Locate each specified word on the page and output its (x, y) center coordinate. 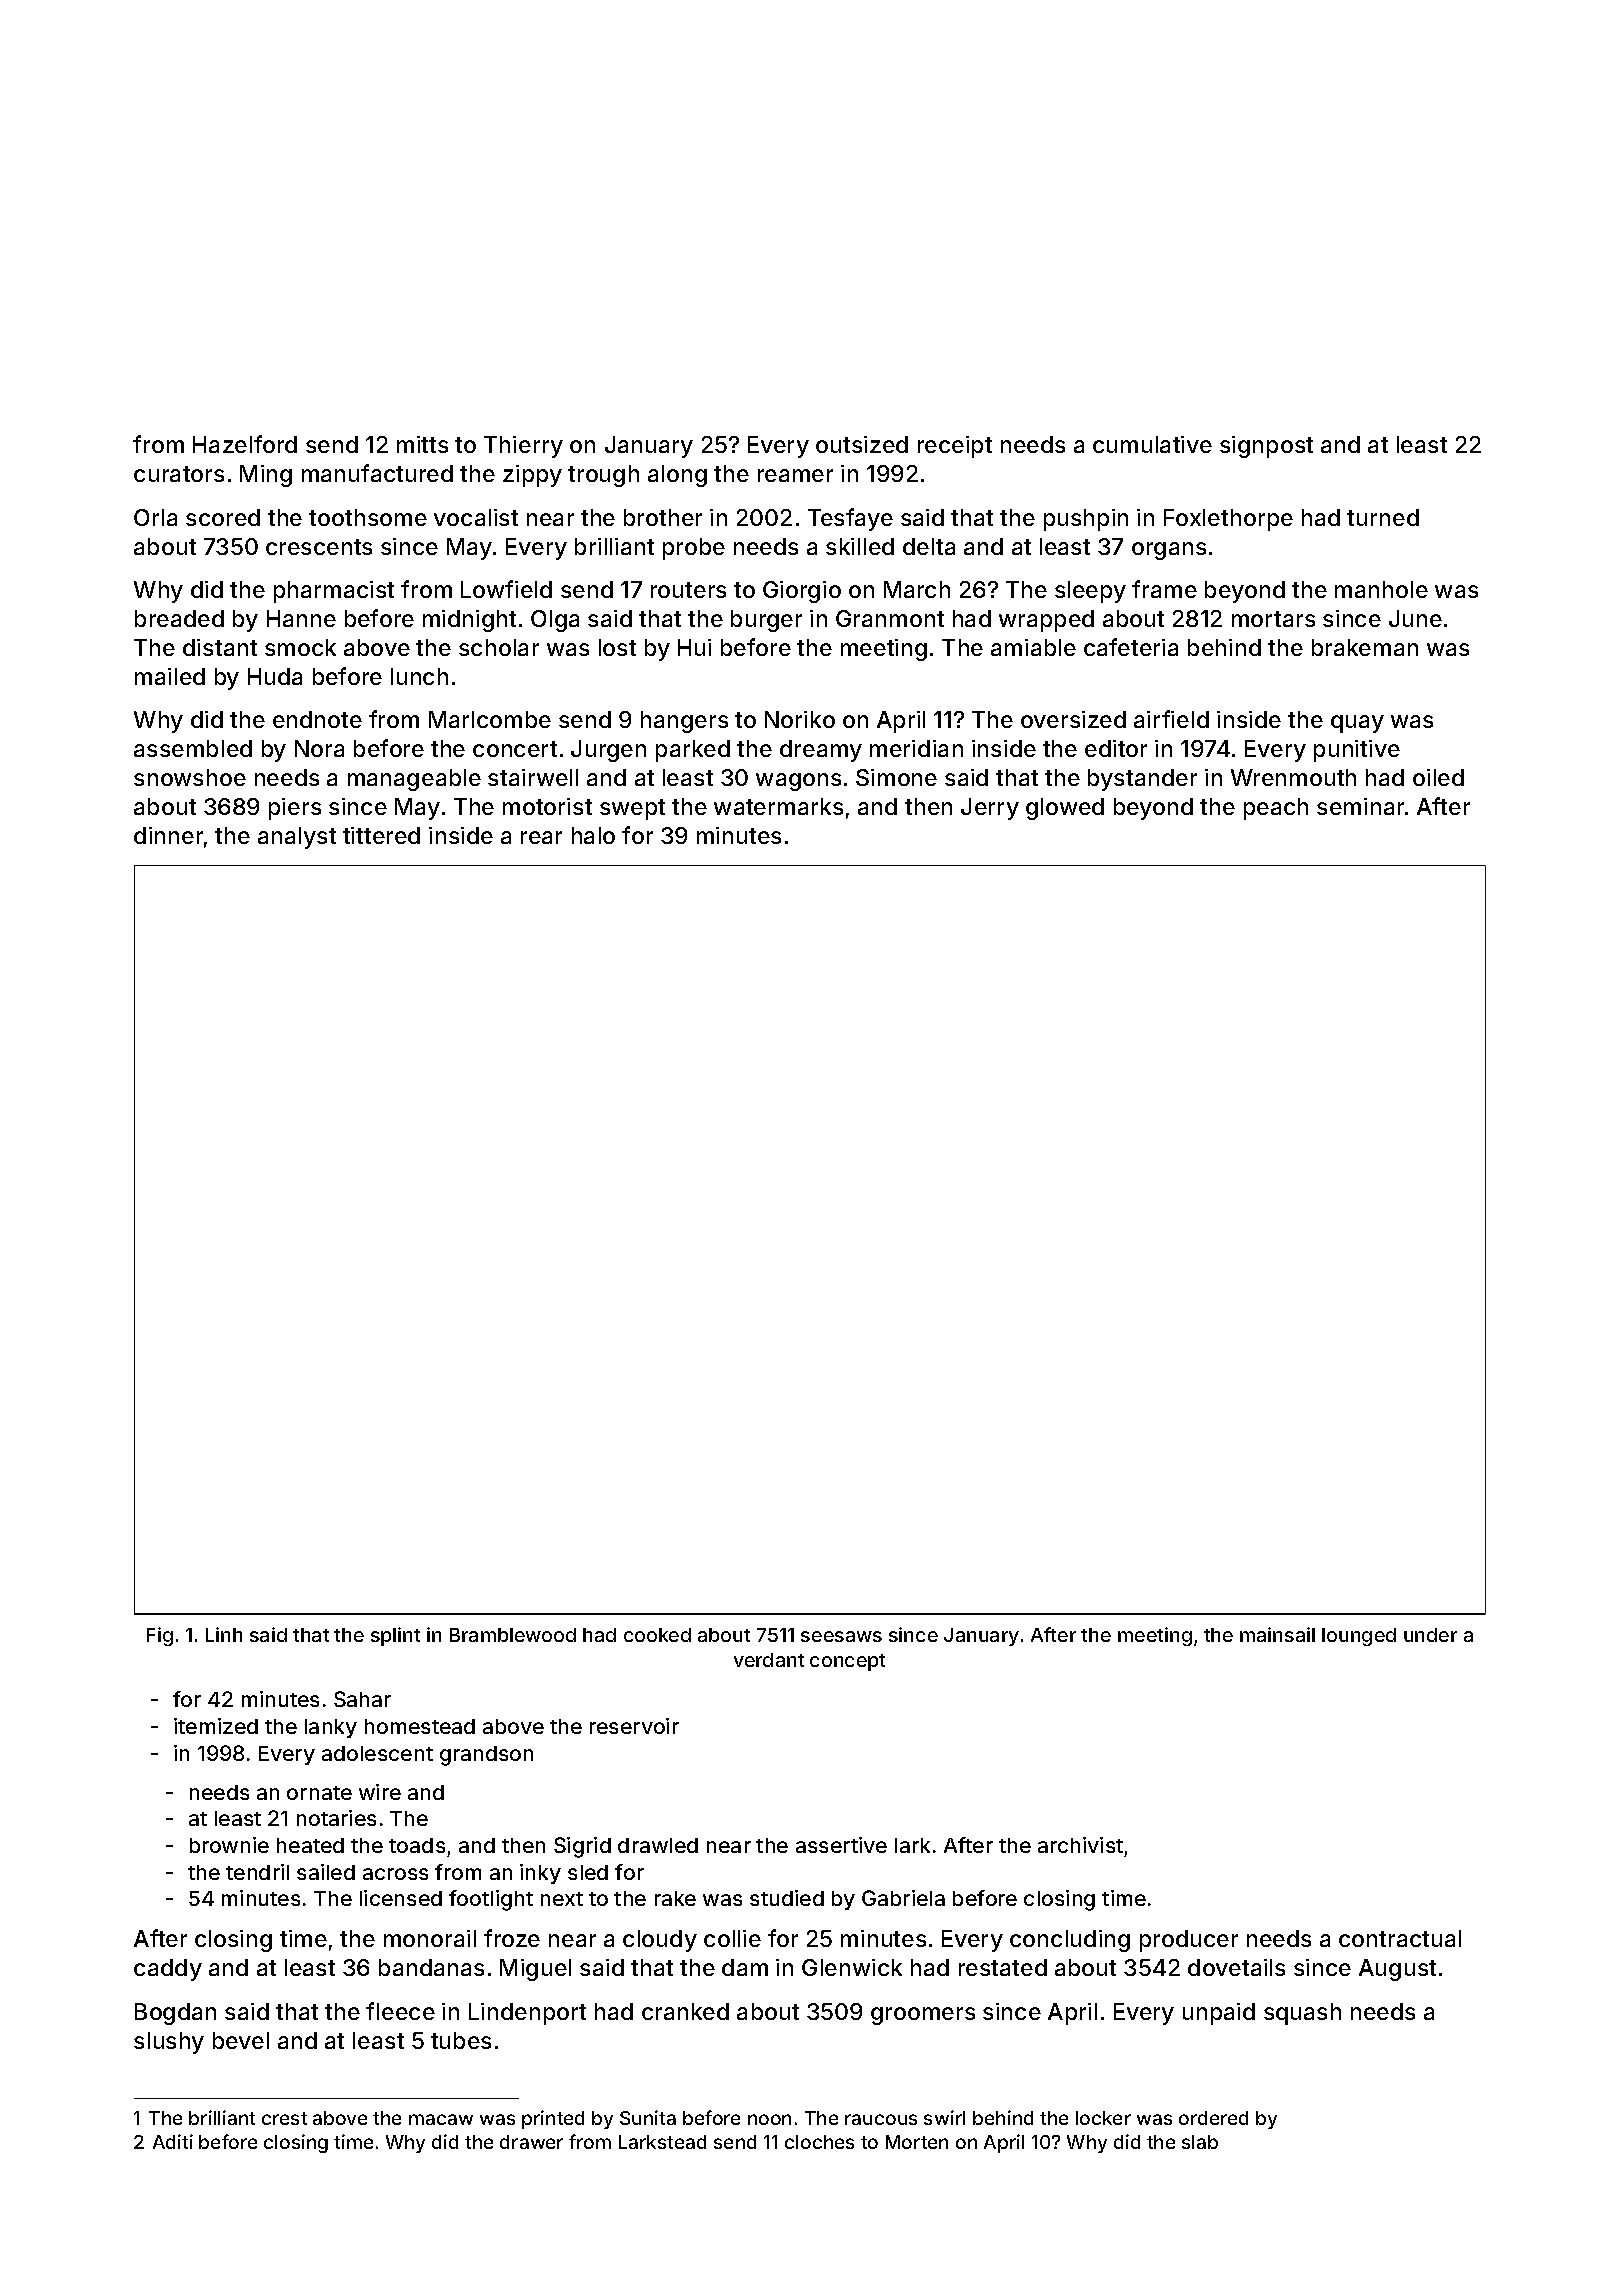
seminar (1360, 806)
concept (847, 1662)
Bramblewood (513, 1635)
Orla (155, 517)
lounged (1359, 1637)
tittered (381, 835)
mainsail (1277, 1634)
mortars (1273, 619)
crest (284, 2118)
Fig (160, 1636)
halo (593, 835)
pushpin (1086, 520)
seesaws (841, 1636)
